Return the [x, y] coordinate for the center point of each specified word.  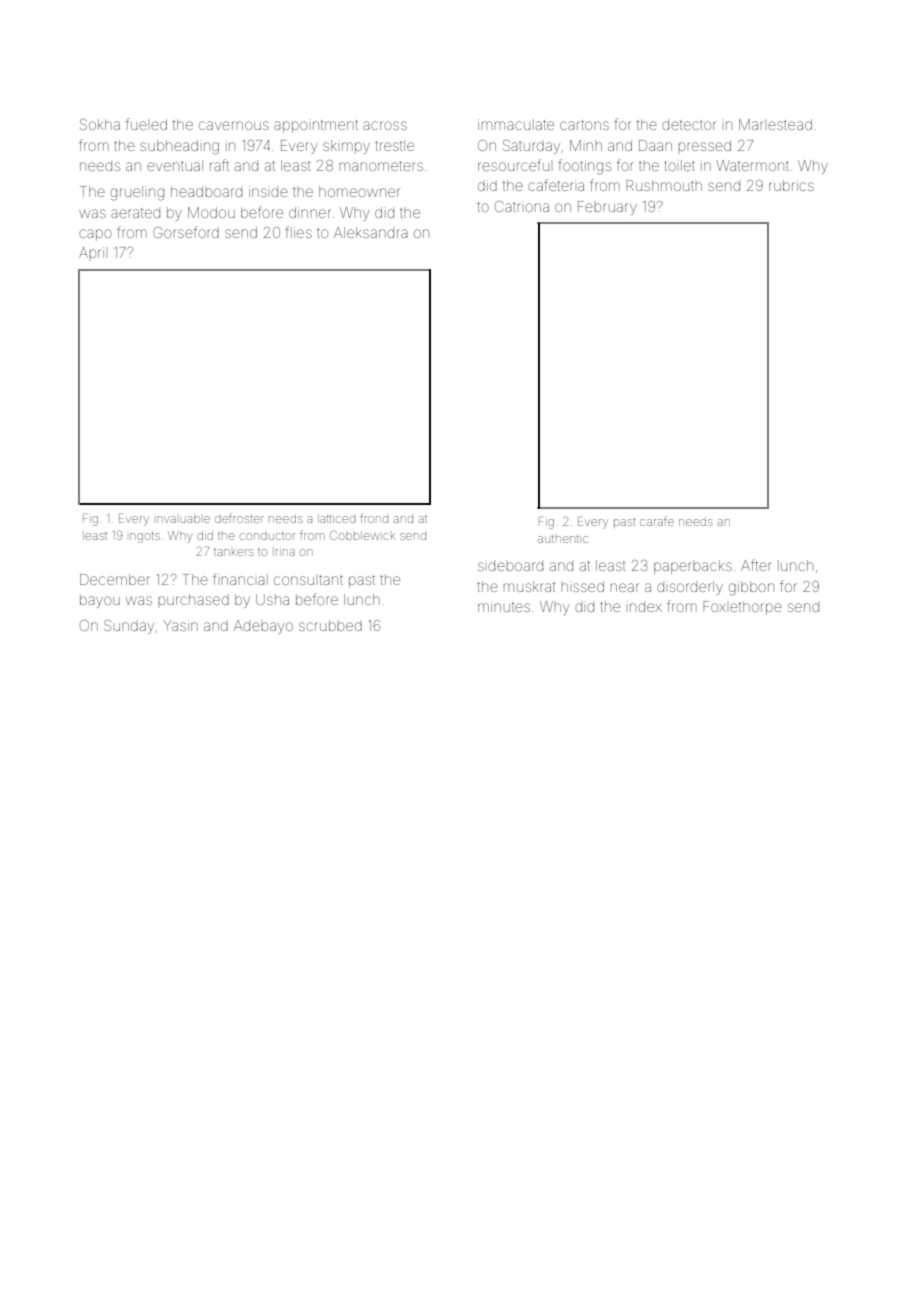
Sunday [129, 627]
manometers [381, 166]
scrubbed [330, 625]
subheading [179, 147]
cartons [584, 125]
